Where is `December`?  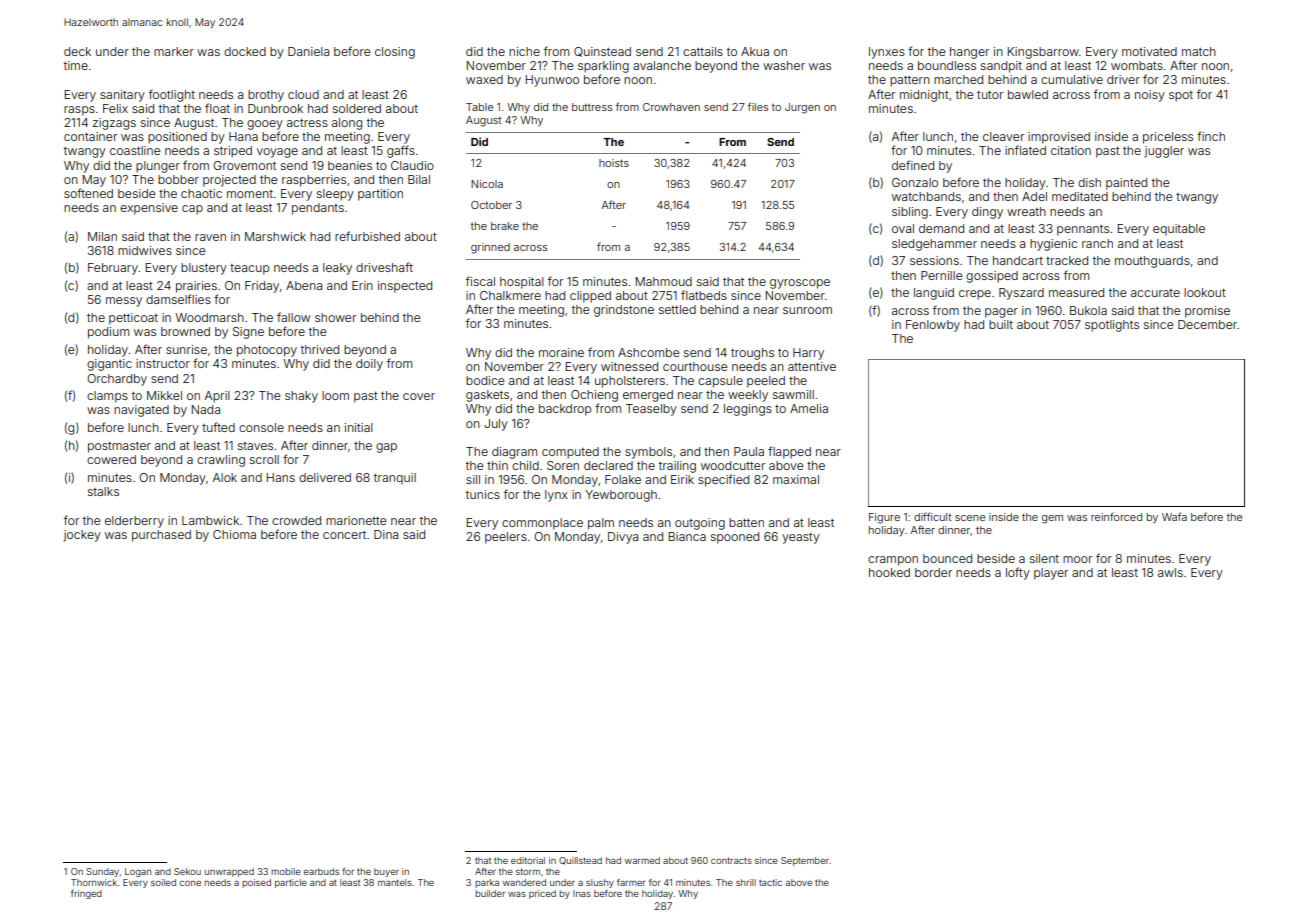
December is located at coordinates (1207, 324).
